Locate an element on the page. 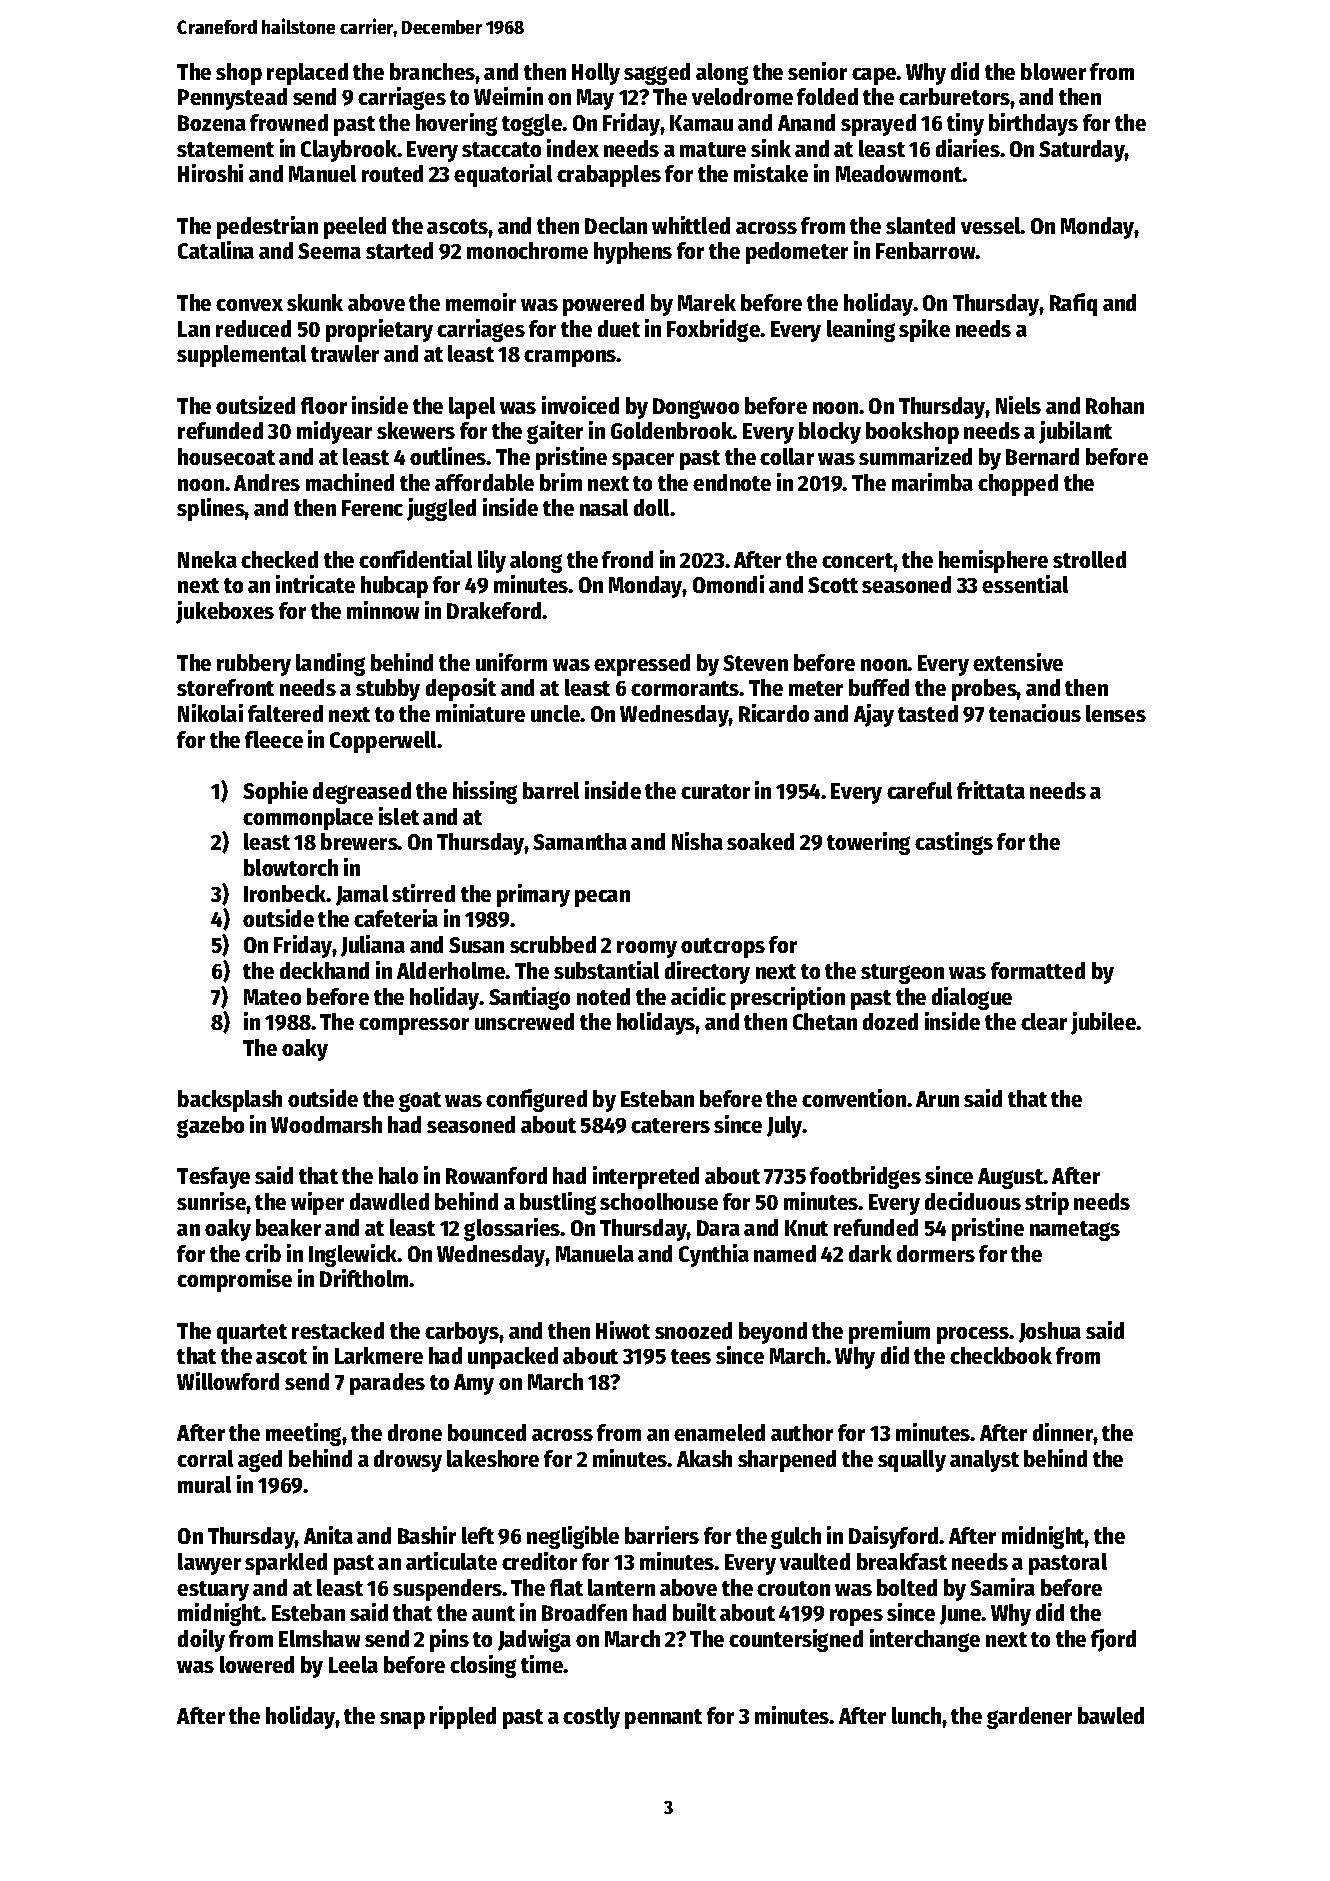 The image size is (1330, 1881). Andres is located at coordinates (267, 482).
